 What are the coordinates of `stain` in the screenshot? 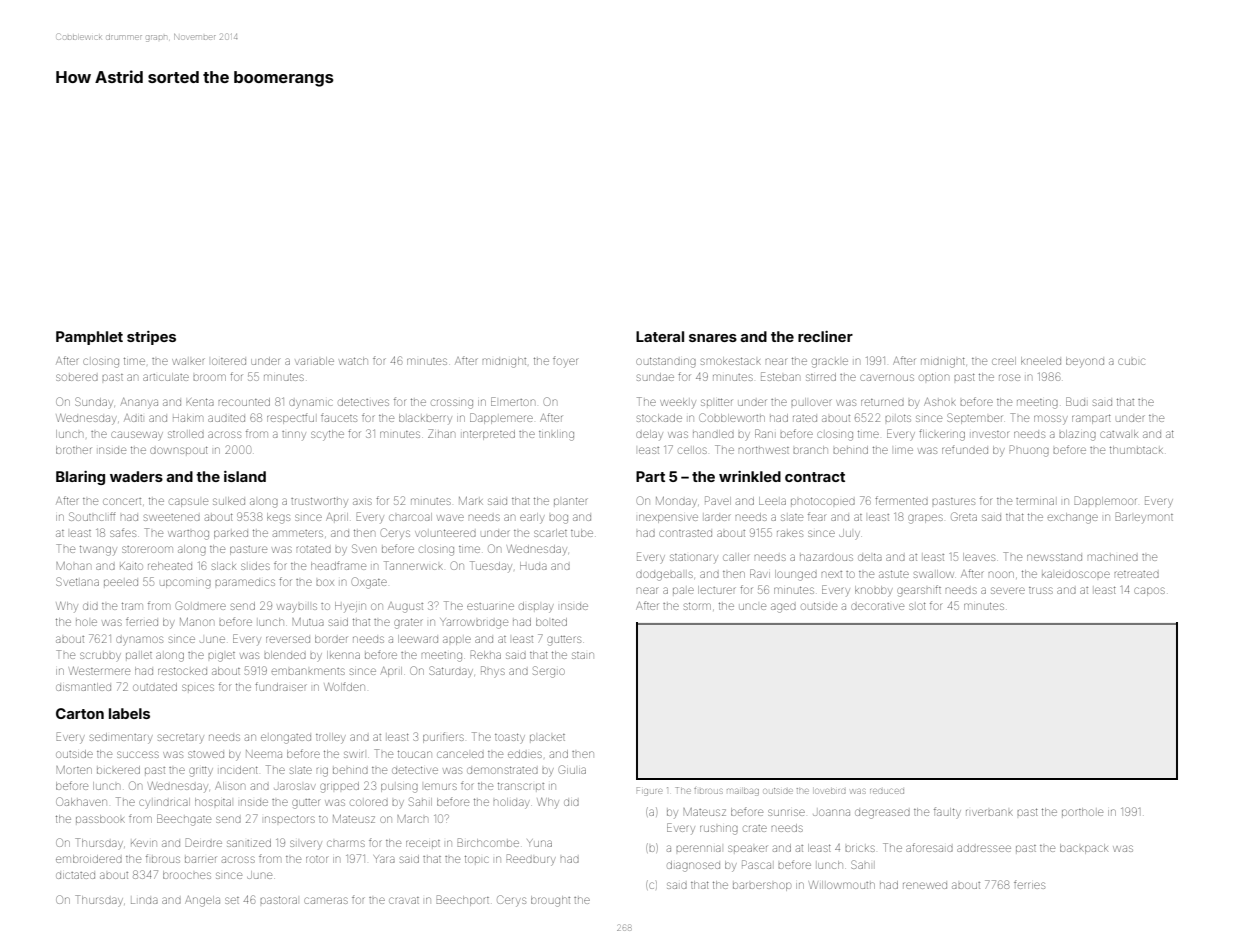 It's located at (583, 655).
